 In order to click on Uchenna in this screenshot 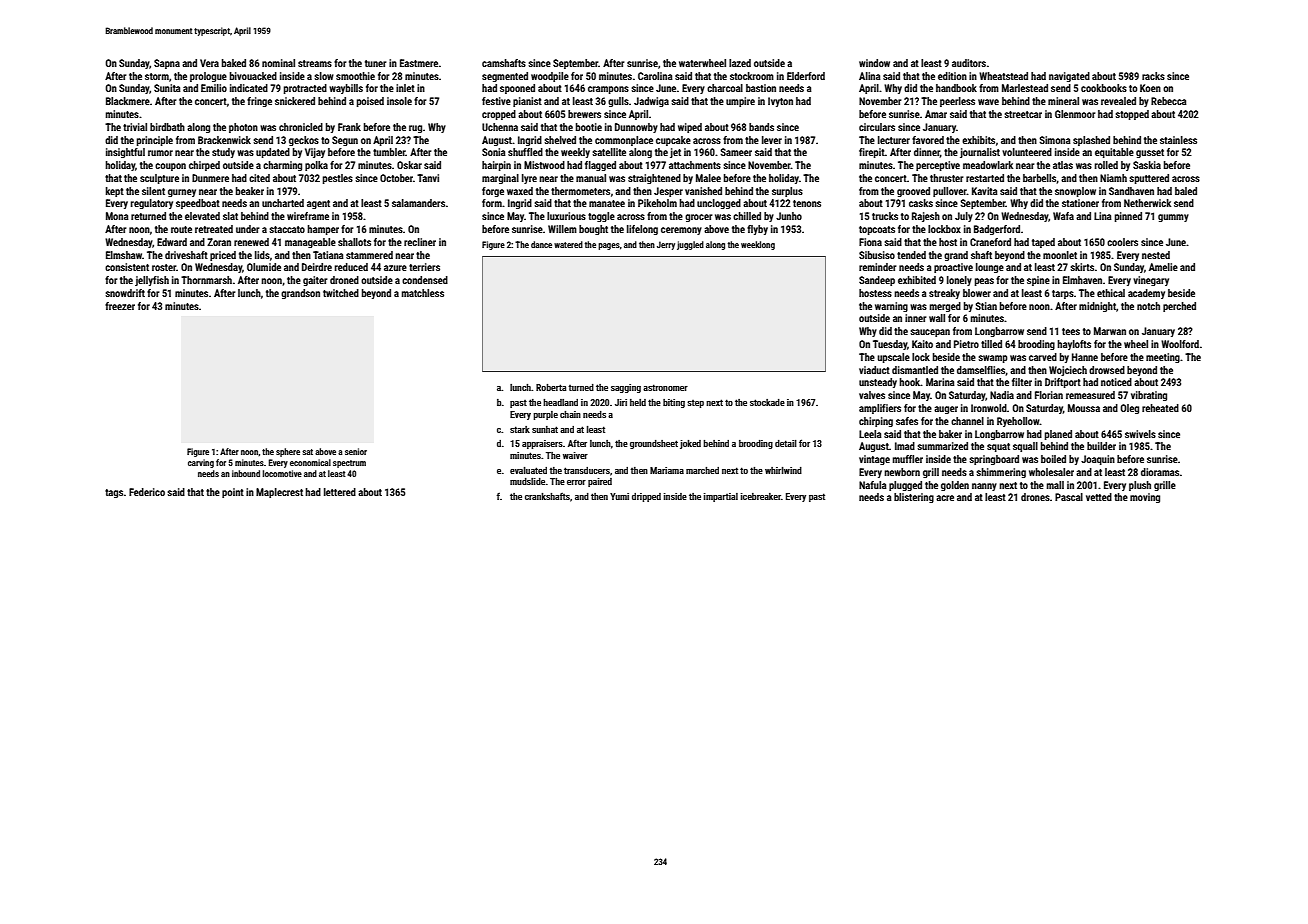, I will do `click(500, 127)`.
